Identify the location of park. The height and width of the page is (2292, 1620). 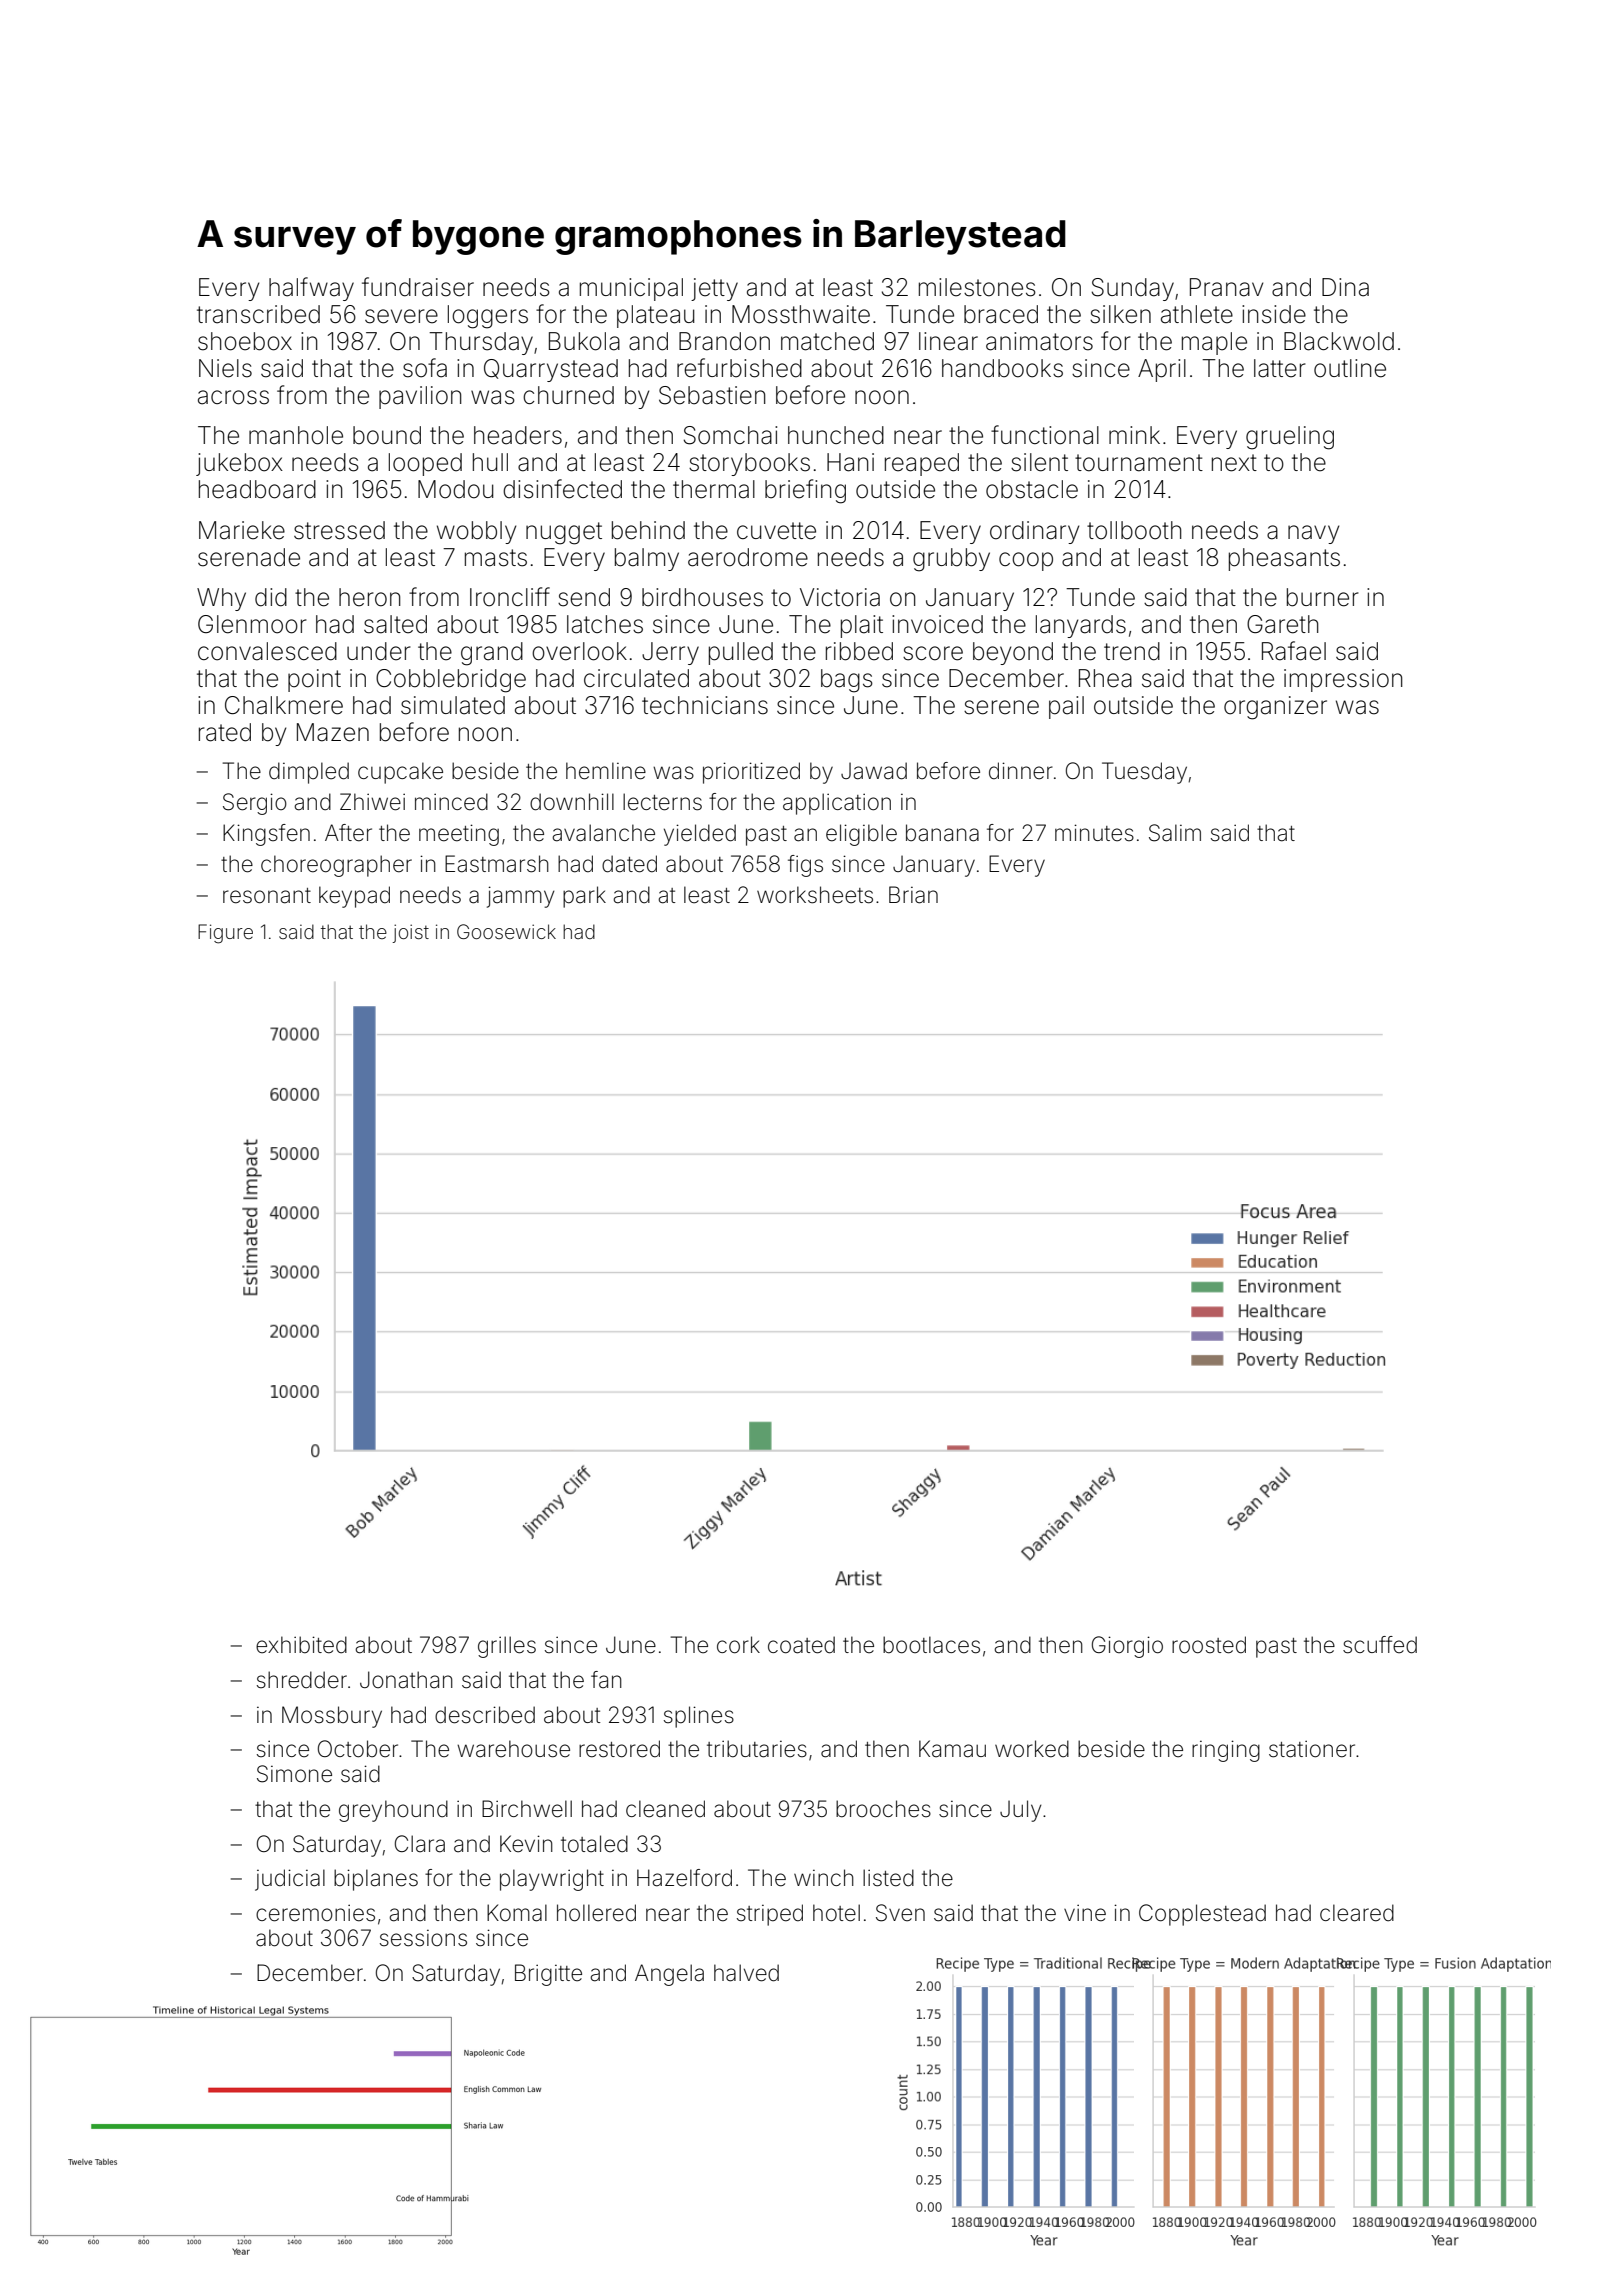
(584, 897).
